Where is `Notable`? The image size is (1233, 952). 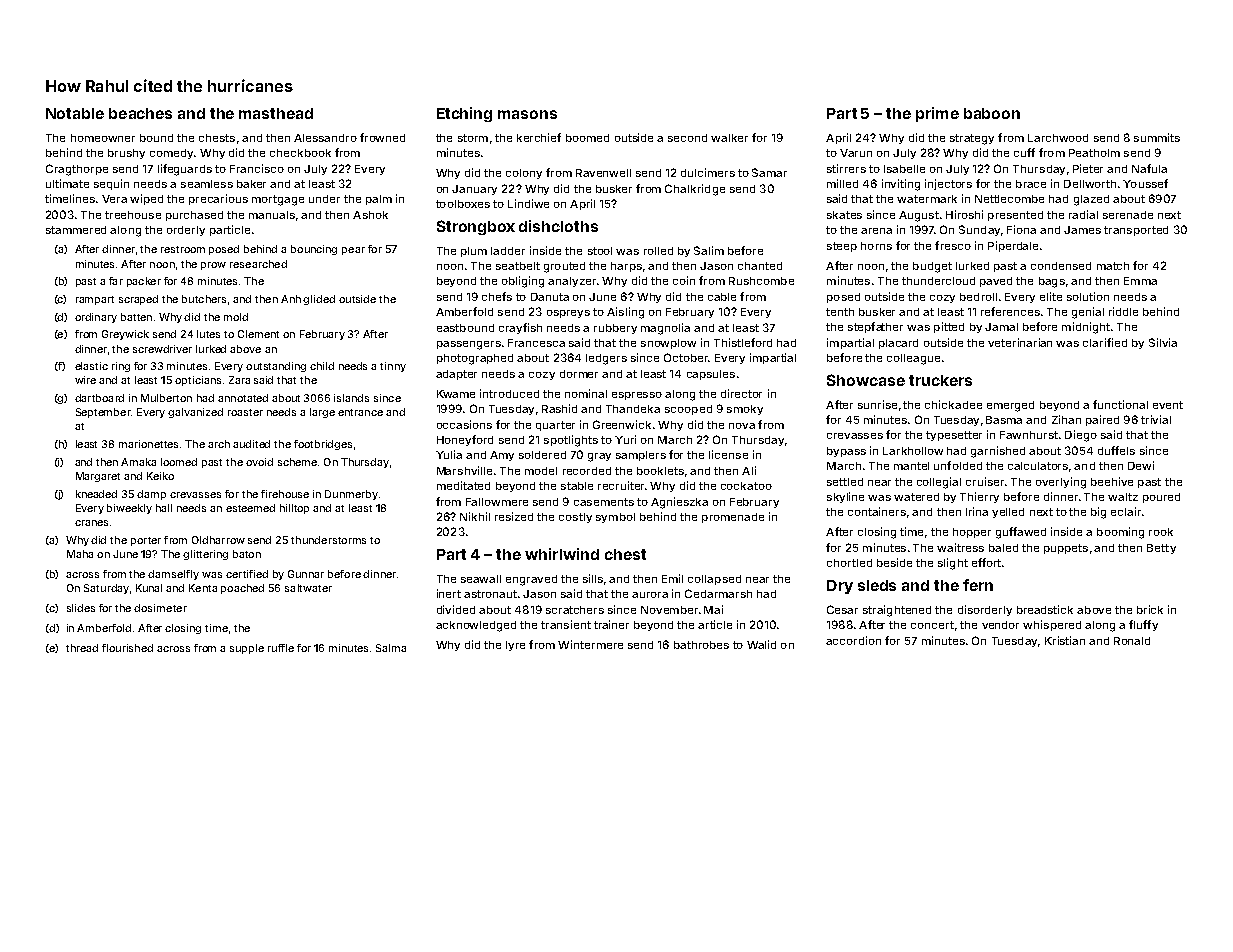
Notable is located at coordinates (75, 113).
